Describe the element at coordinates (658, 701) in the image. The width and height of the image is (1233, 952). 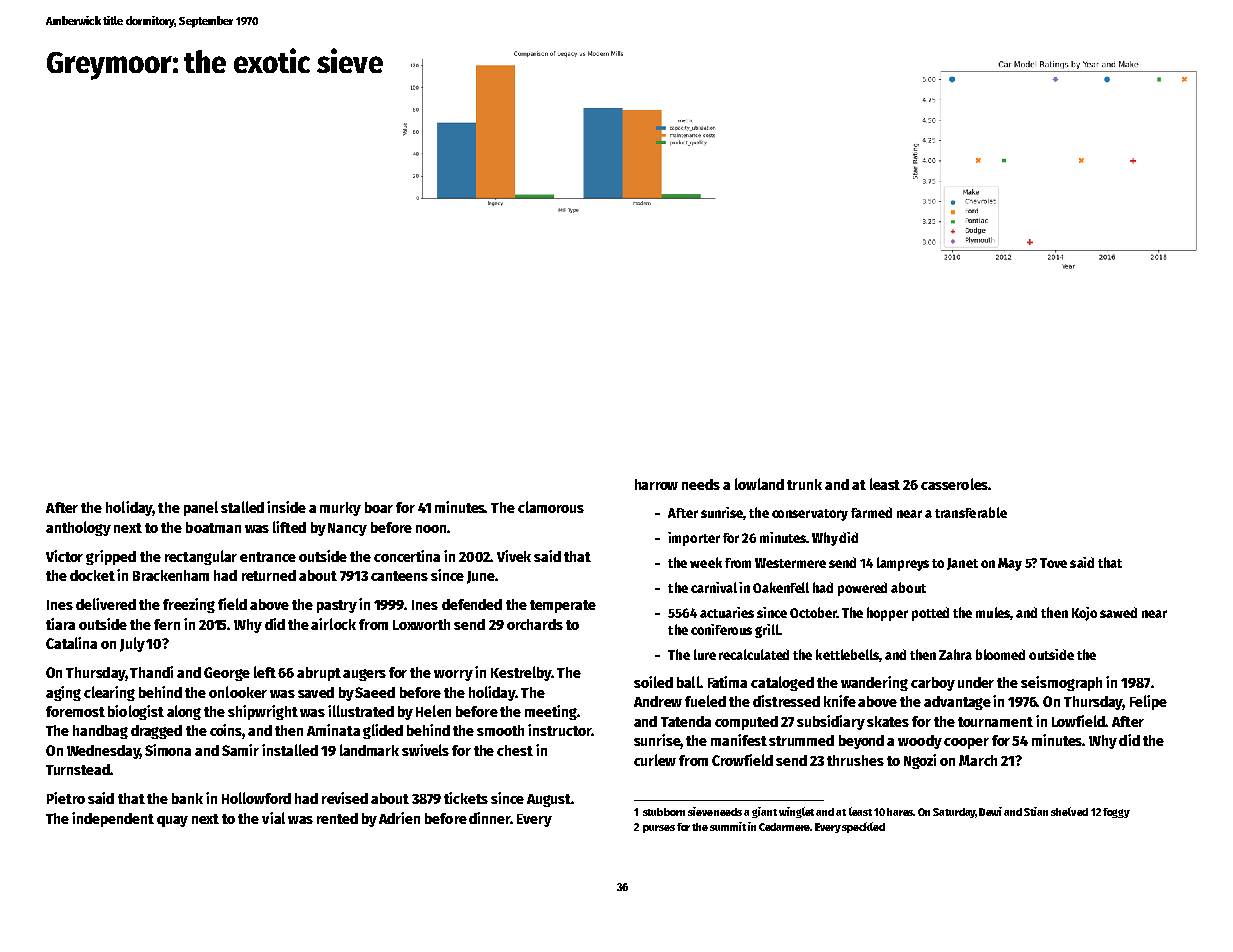
I see `Andrew` at that location.
